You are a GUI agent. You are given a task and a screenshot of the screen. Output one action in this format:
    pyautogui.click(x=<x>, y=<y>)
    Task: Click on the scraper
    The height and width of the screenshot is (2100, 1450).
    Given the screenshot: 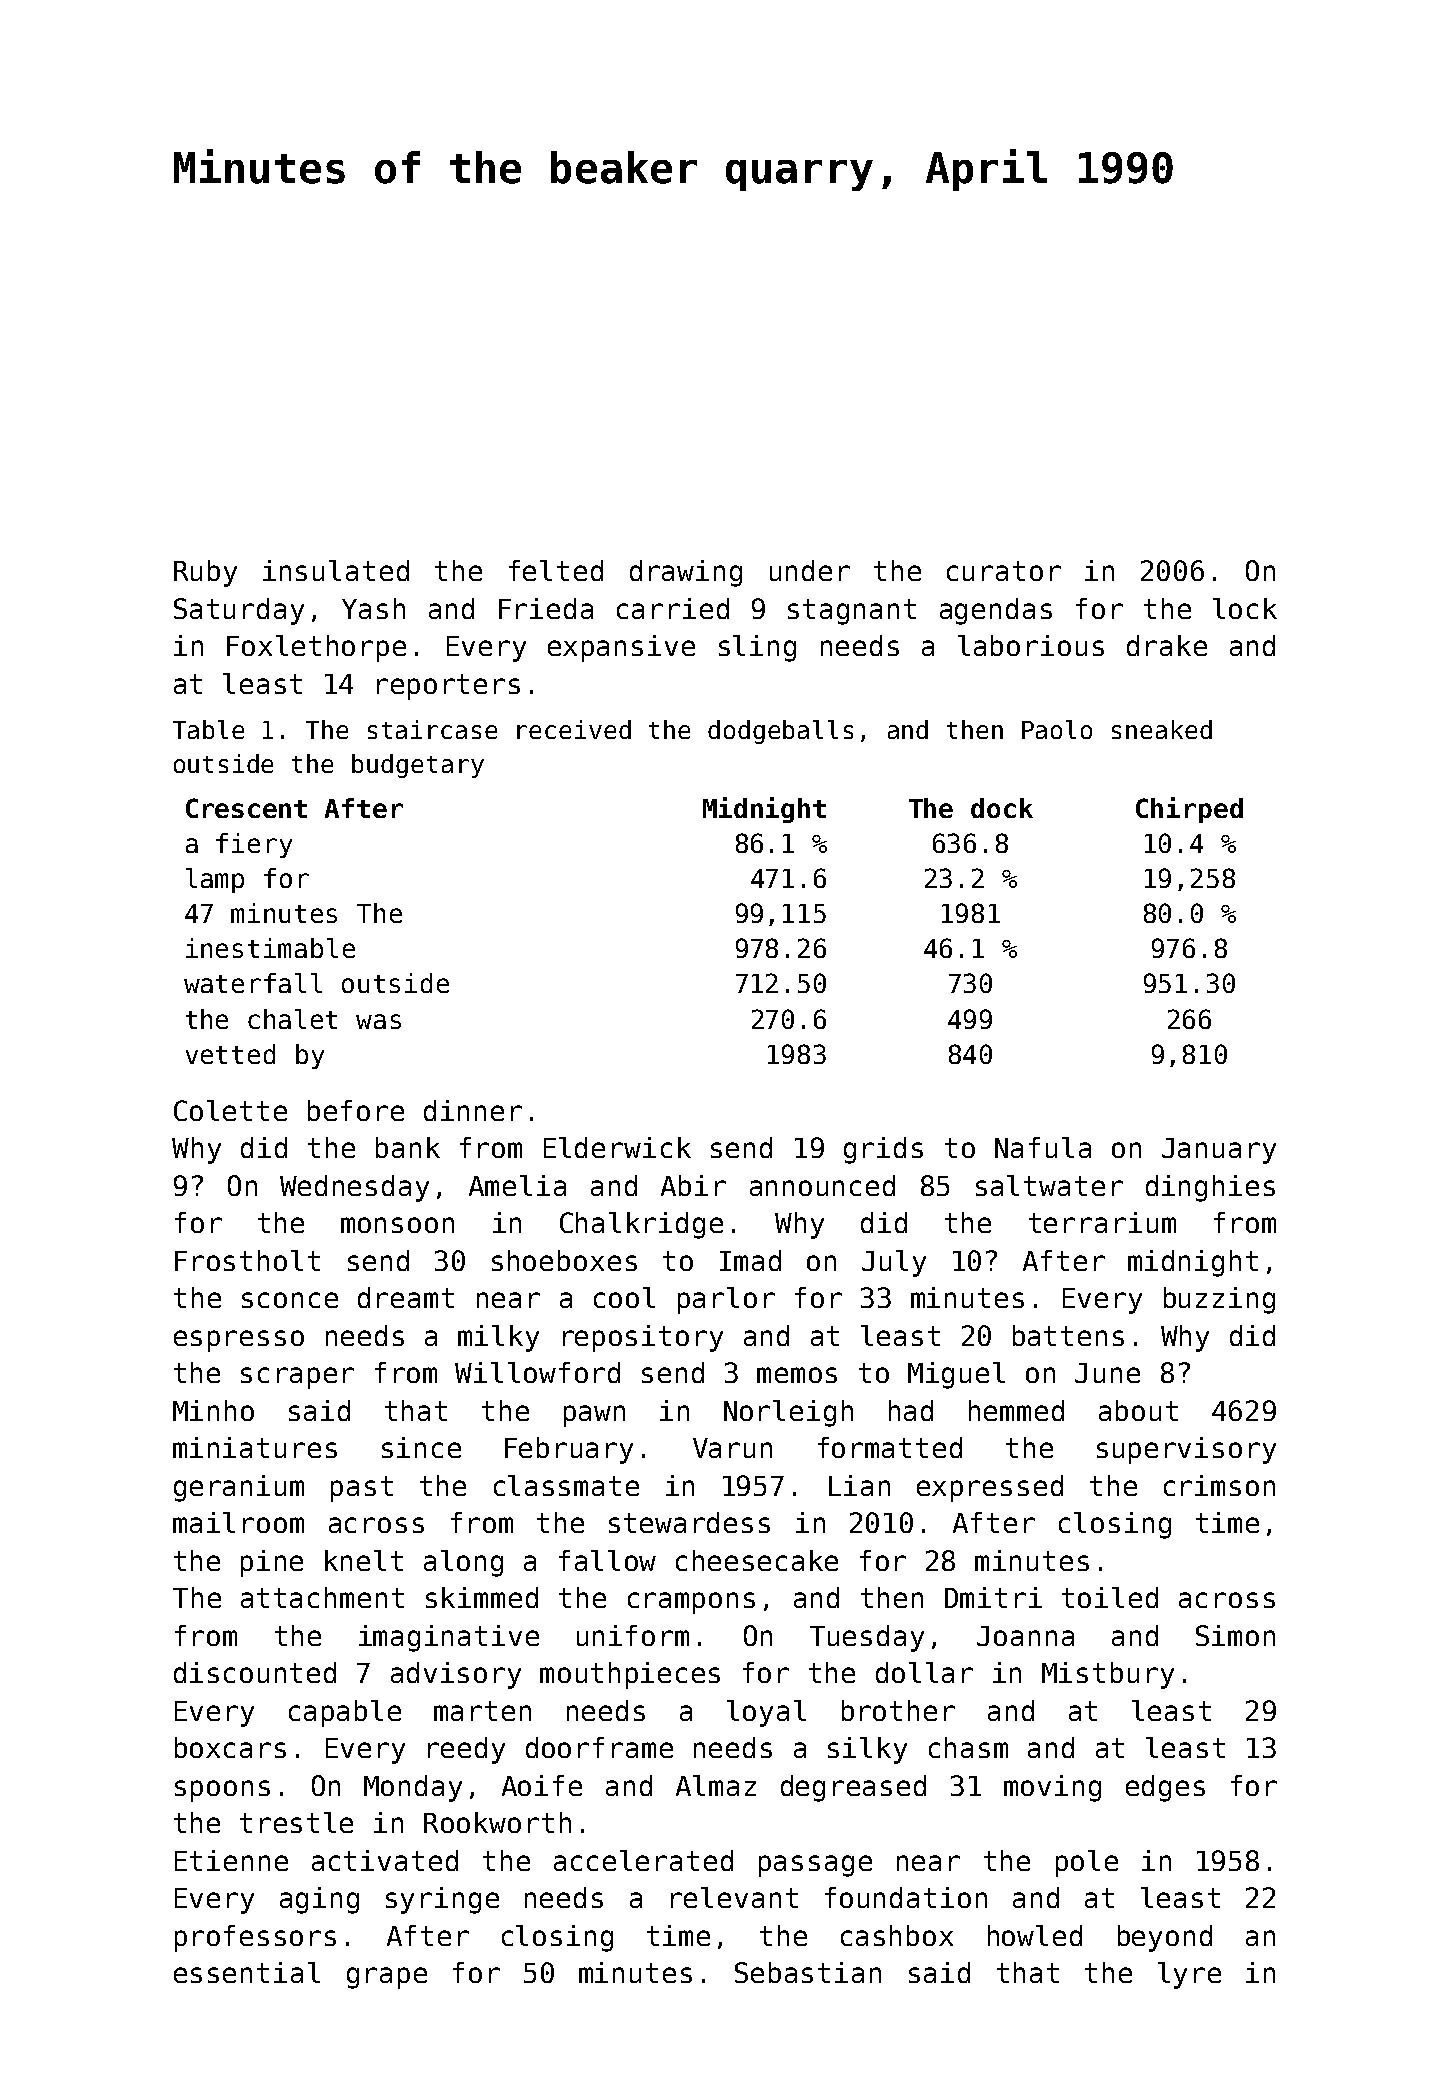 What is the action you would take?
    pyautogui.click(x=297, y=1378)
